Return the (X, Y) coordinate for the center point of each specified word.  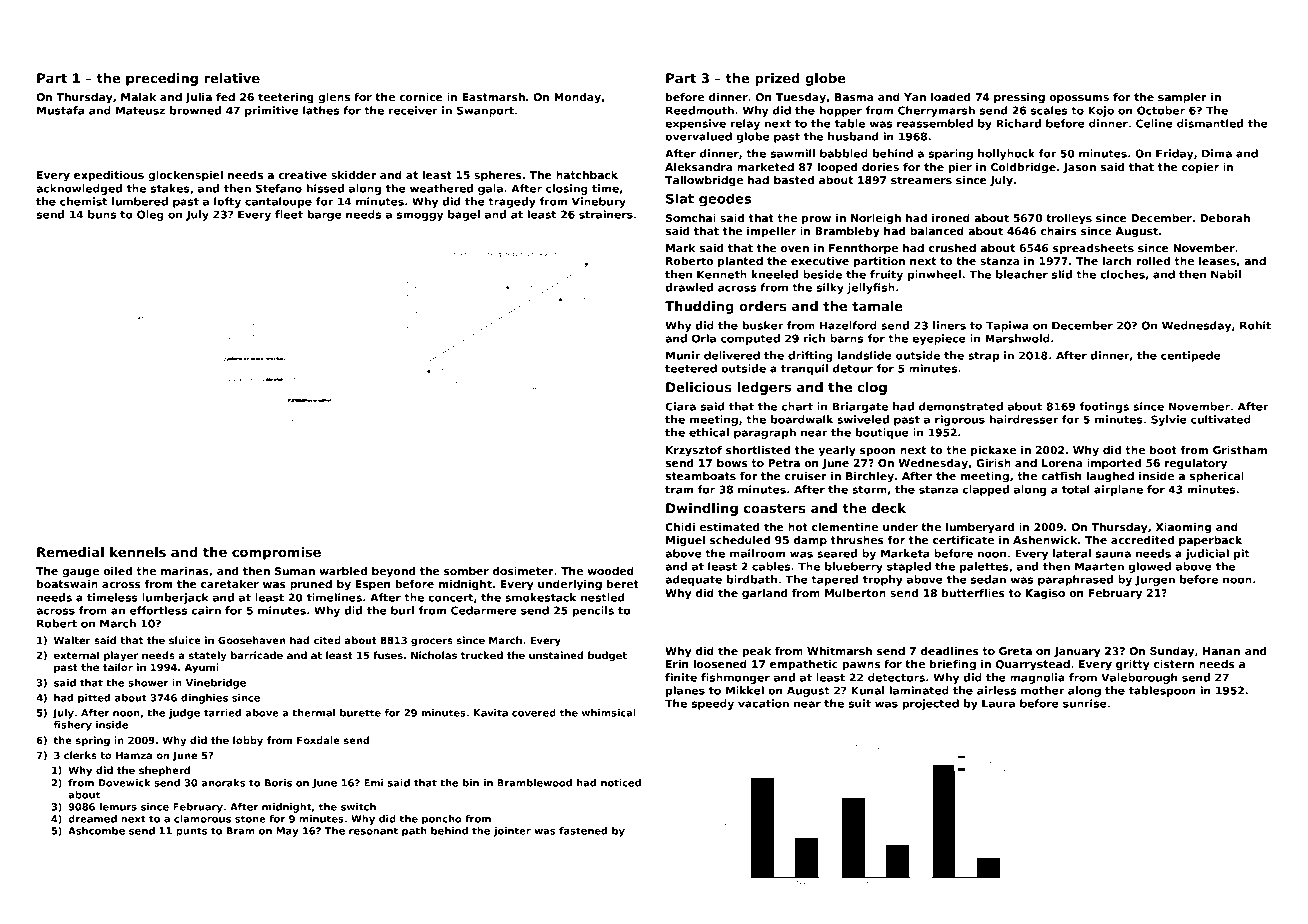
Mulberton (855, 593)
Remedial (70, 552)
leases (1217, 261)
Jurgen (1155, 580)
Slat (680, 198)
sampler (1182, 98)
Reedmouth (700, 110)
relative (232, 78)
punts (191, 832)
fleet (289, 214)
